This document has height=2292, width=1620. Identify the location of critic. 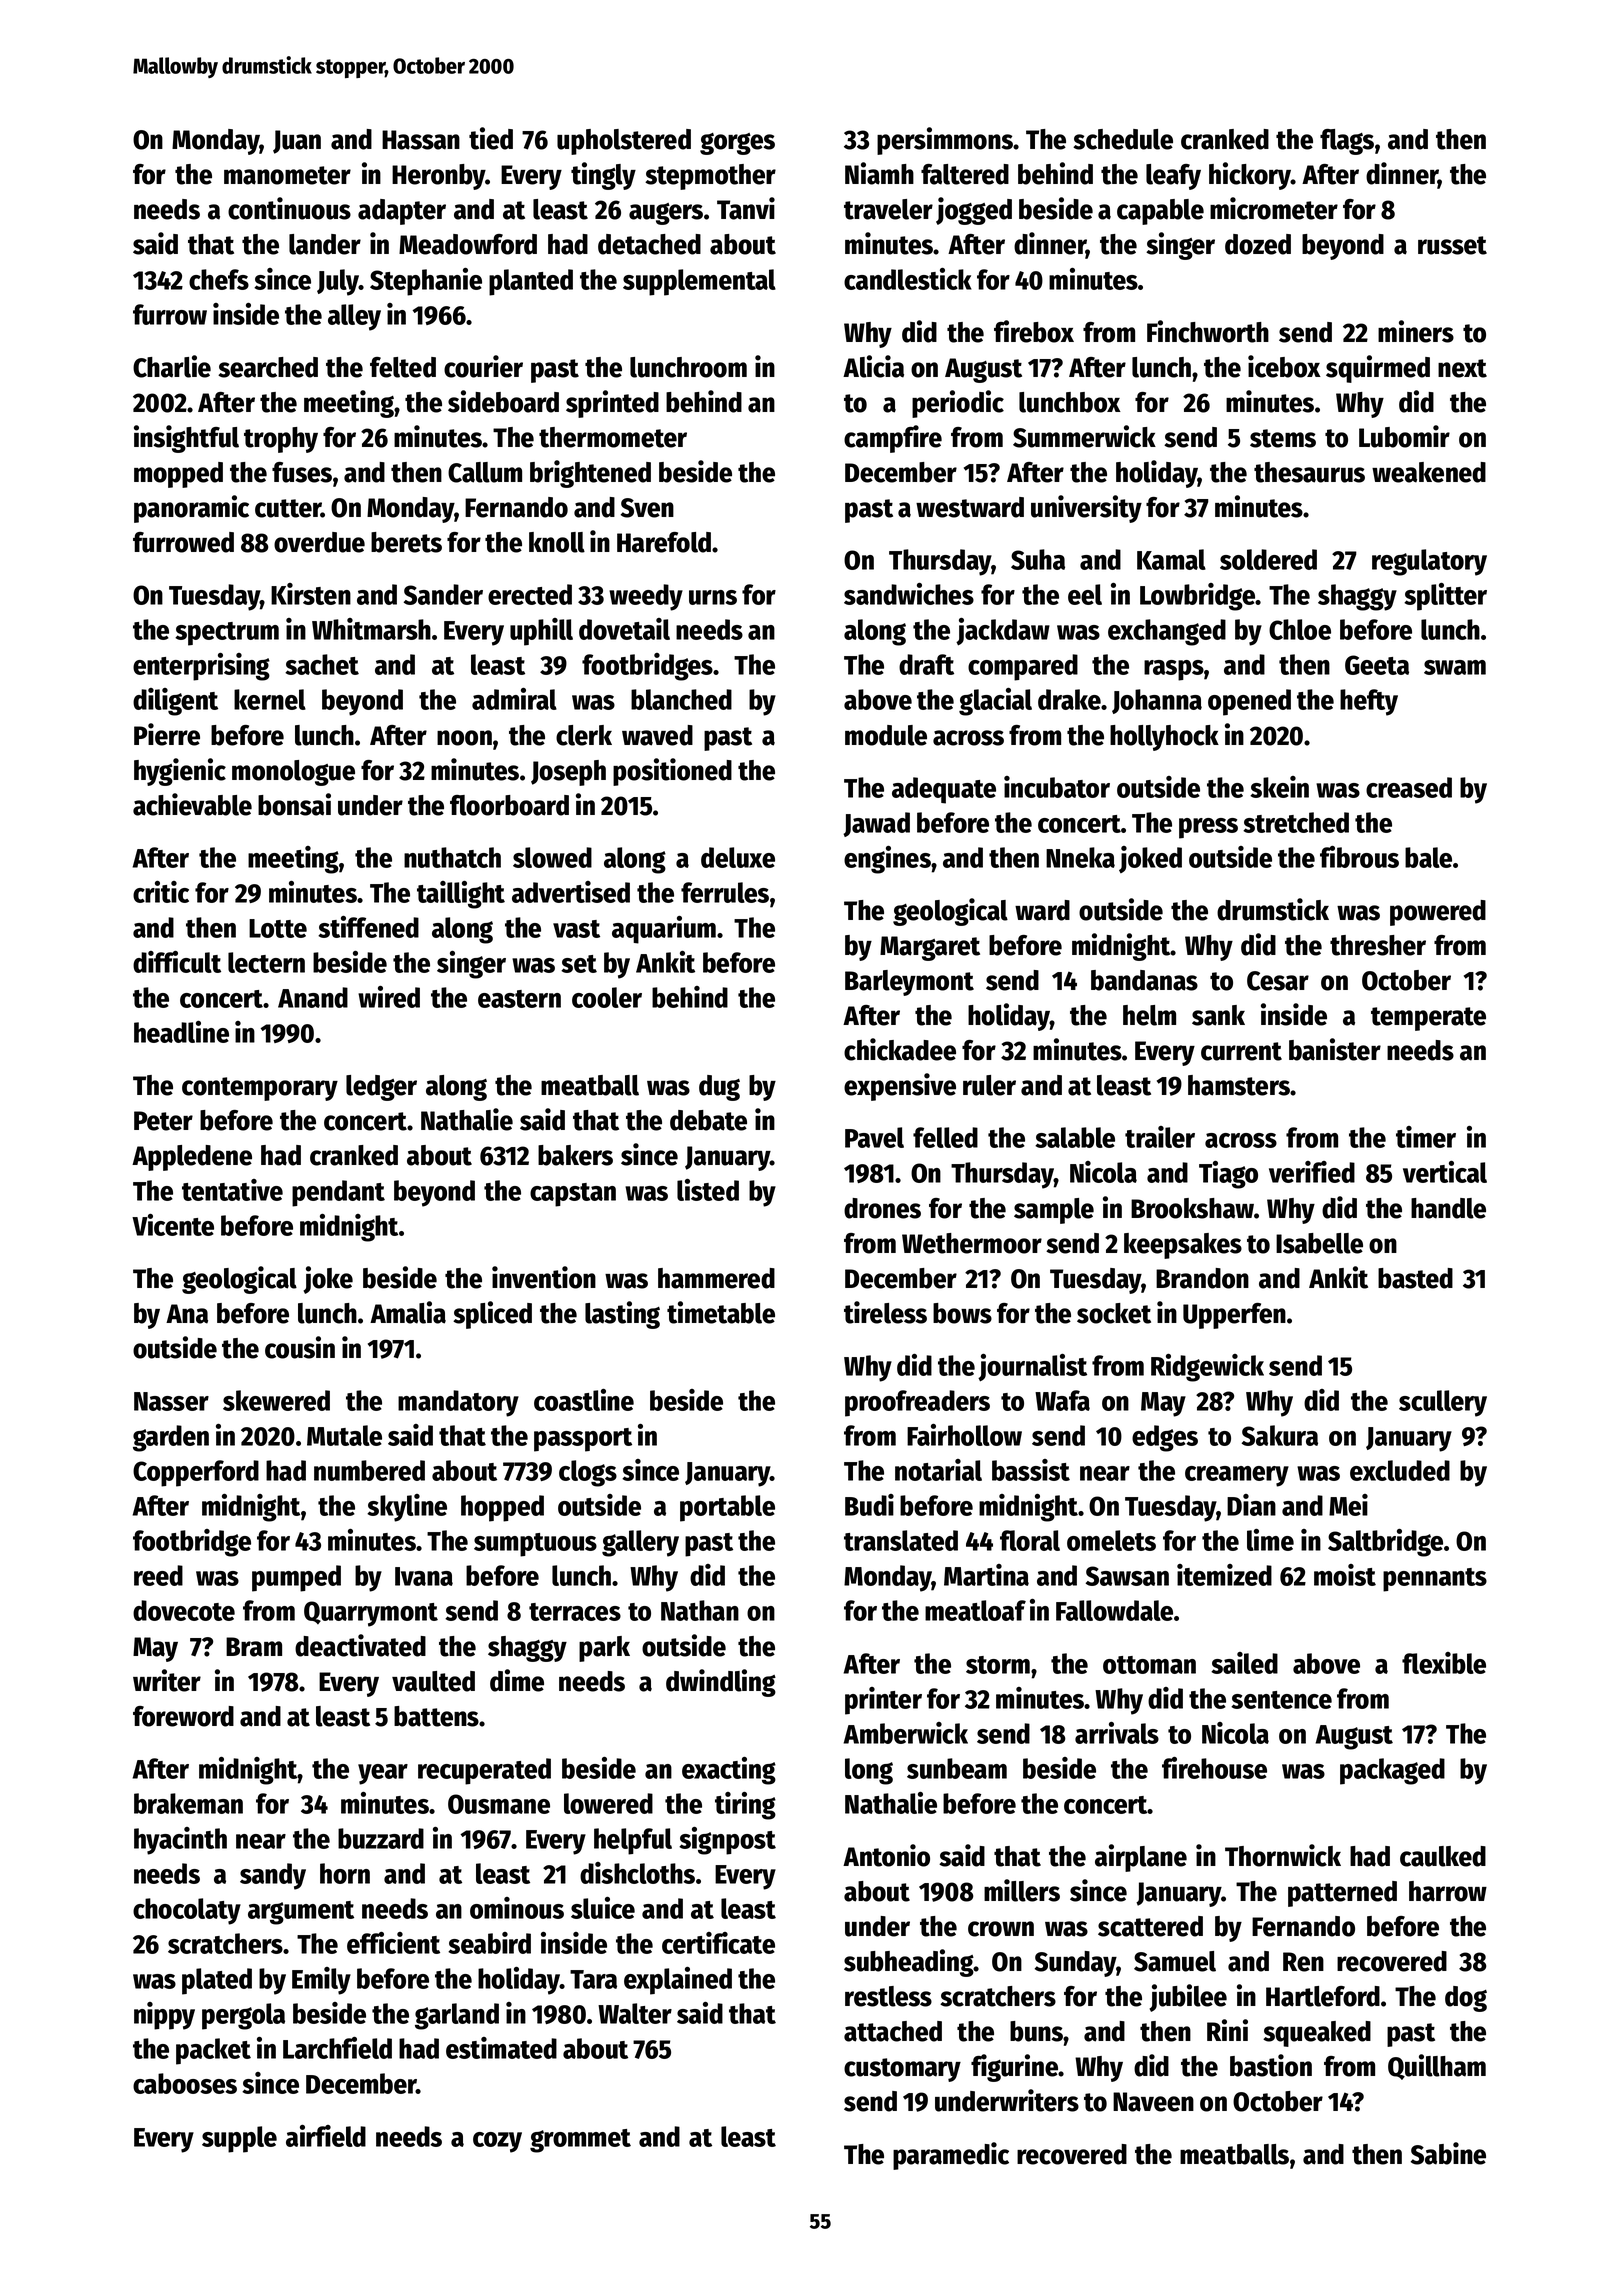
(161, 892).
